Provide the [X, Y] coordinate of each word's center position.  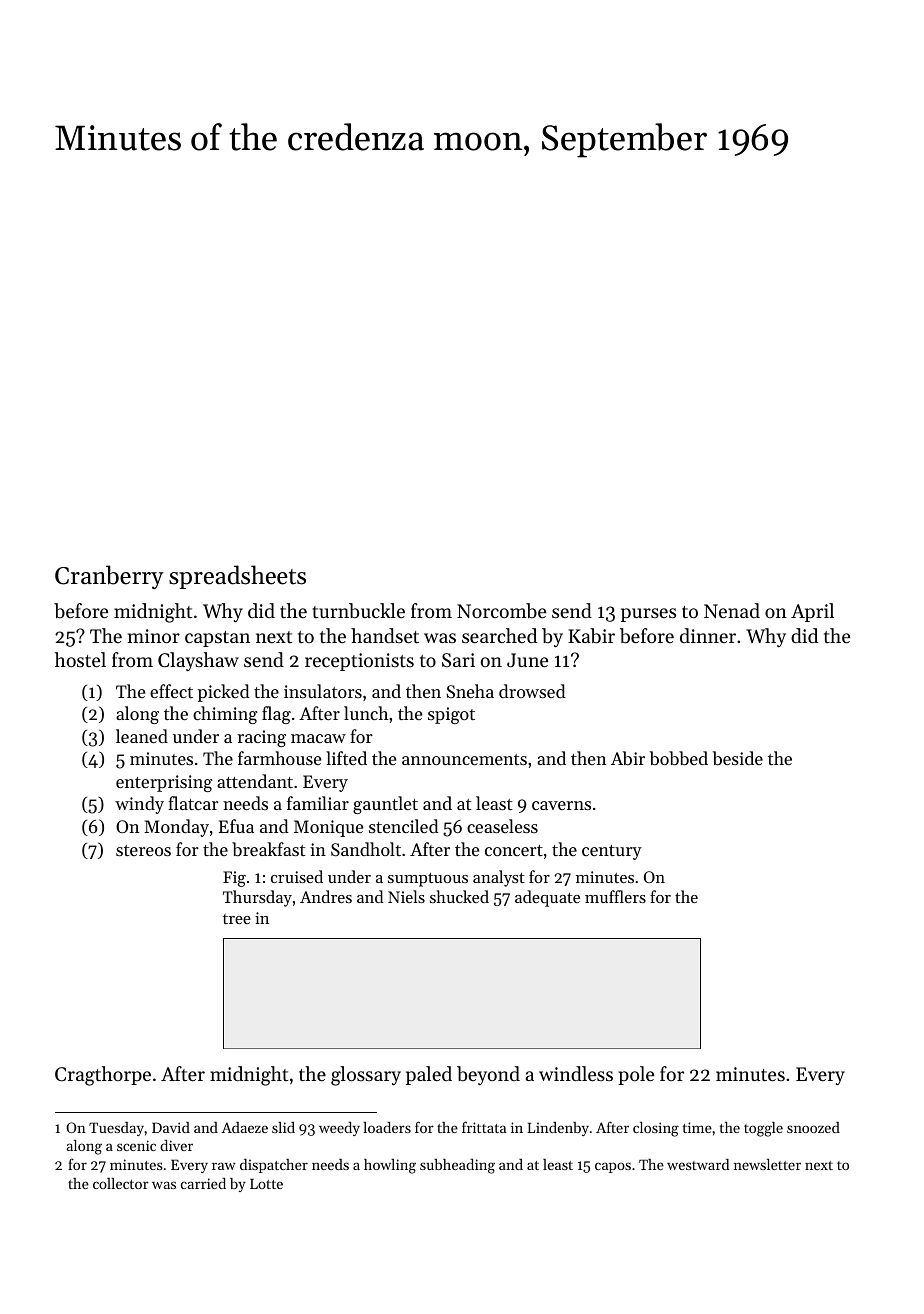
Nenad [732, 610]
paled [429, 1075]
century [612, 852]
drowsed [532, 691]
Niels [406, 896]
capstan [217, 639]
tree [237, 919]
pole [636, 1075]
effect [171, 691]
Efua [236, 826]
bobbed [679, 758]
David [171, 1127]
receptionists [359, 662]
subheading [457, 1166]
